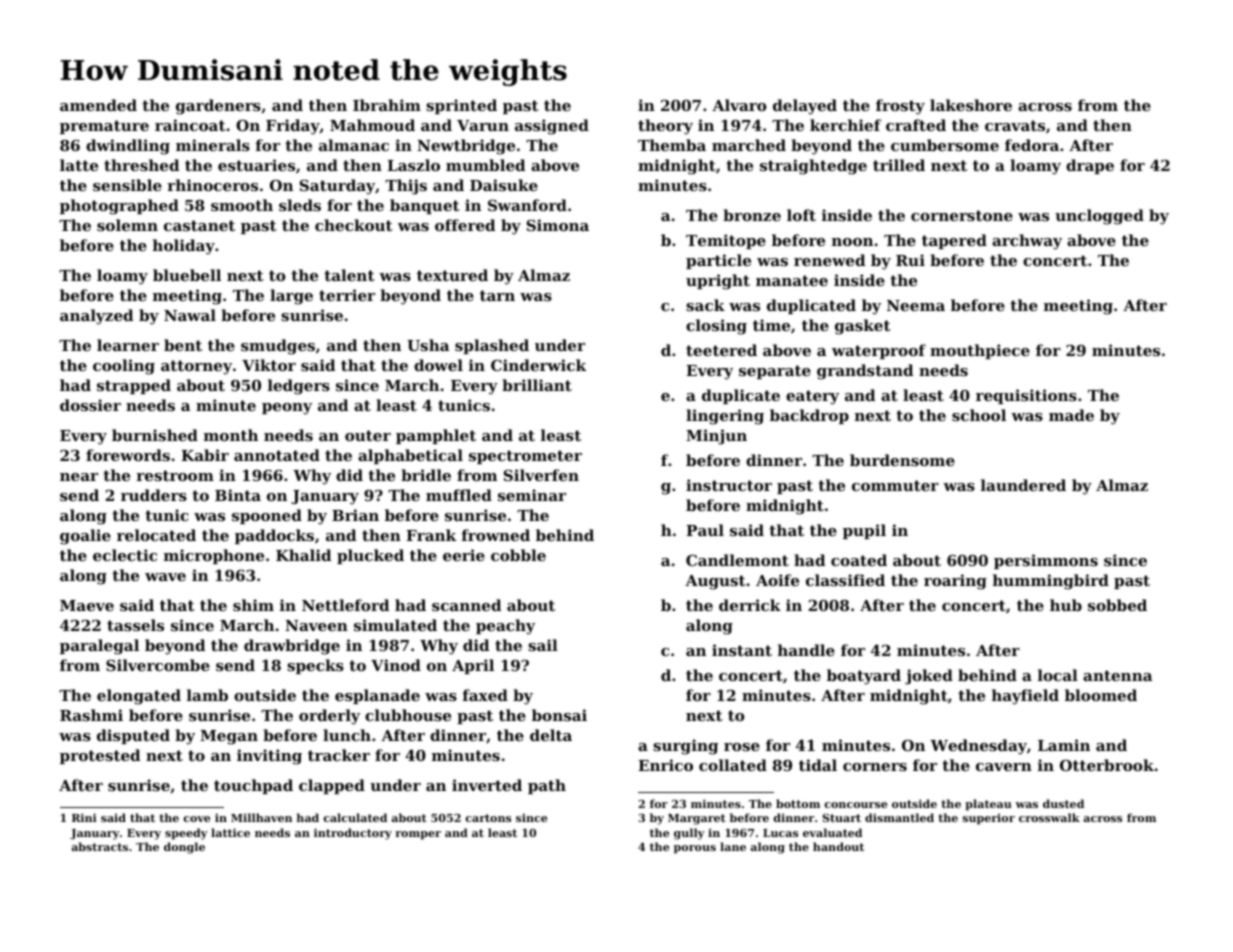  What do you see at coordinates (672, 145) in the screenshot?
I see `Themba` at bounding box center [672, 145].
